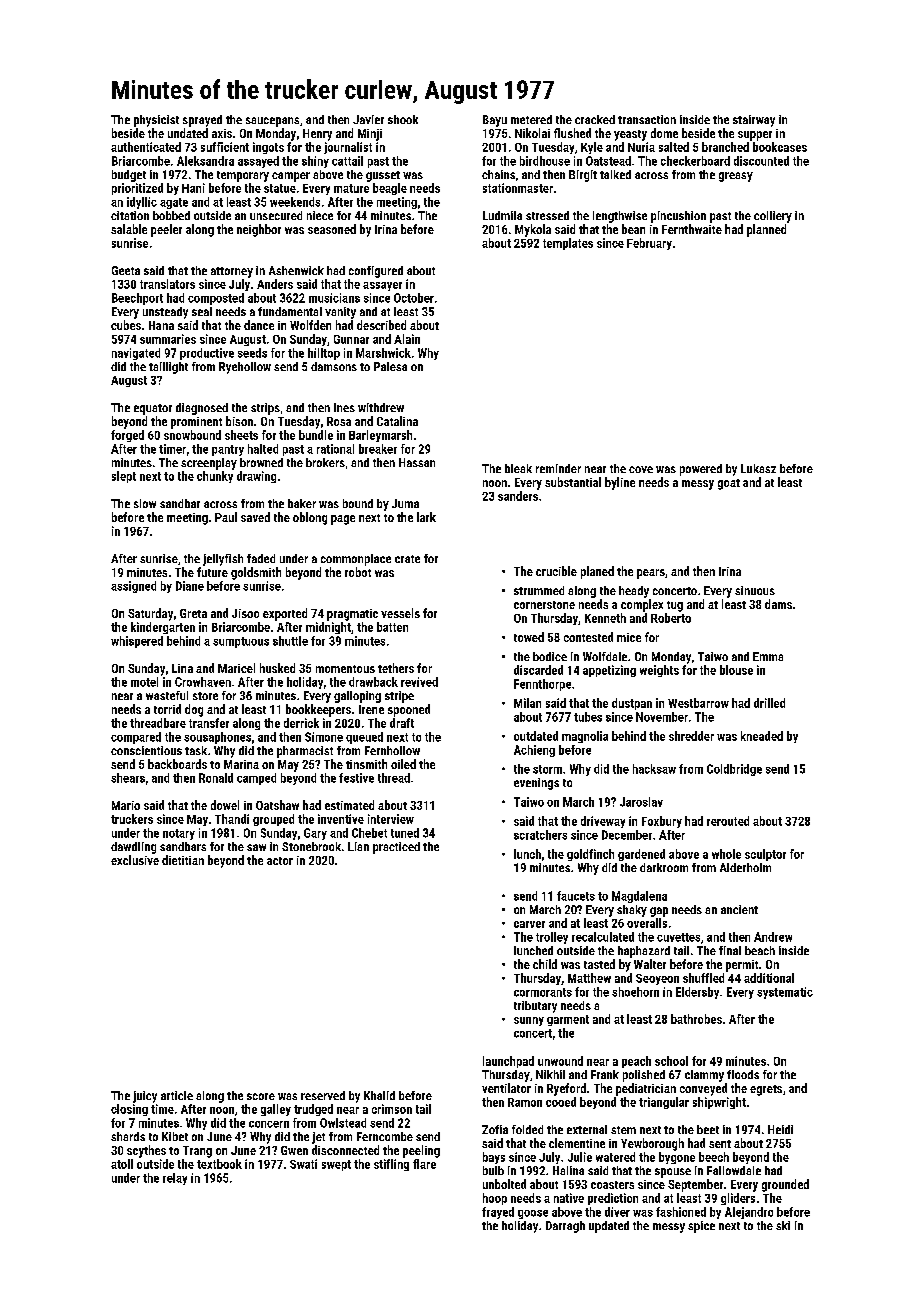 This screenshot has width=924, height=1308. Describe the element at coordinates (543, 992) in the screenshot. I see `cormorants` at that location.
